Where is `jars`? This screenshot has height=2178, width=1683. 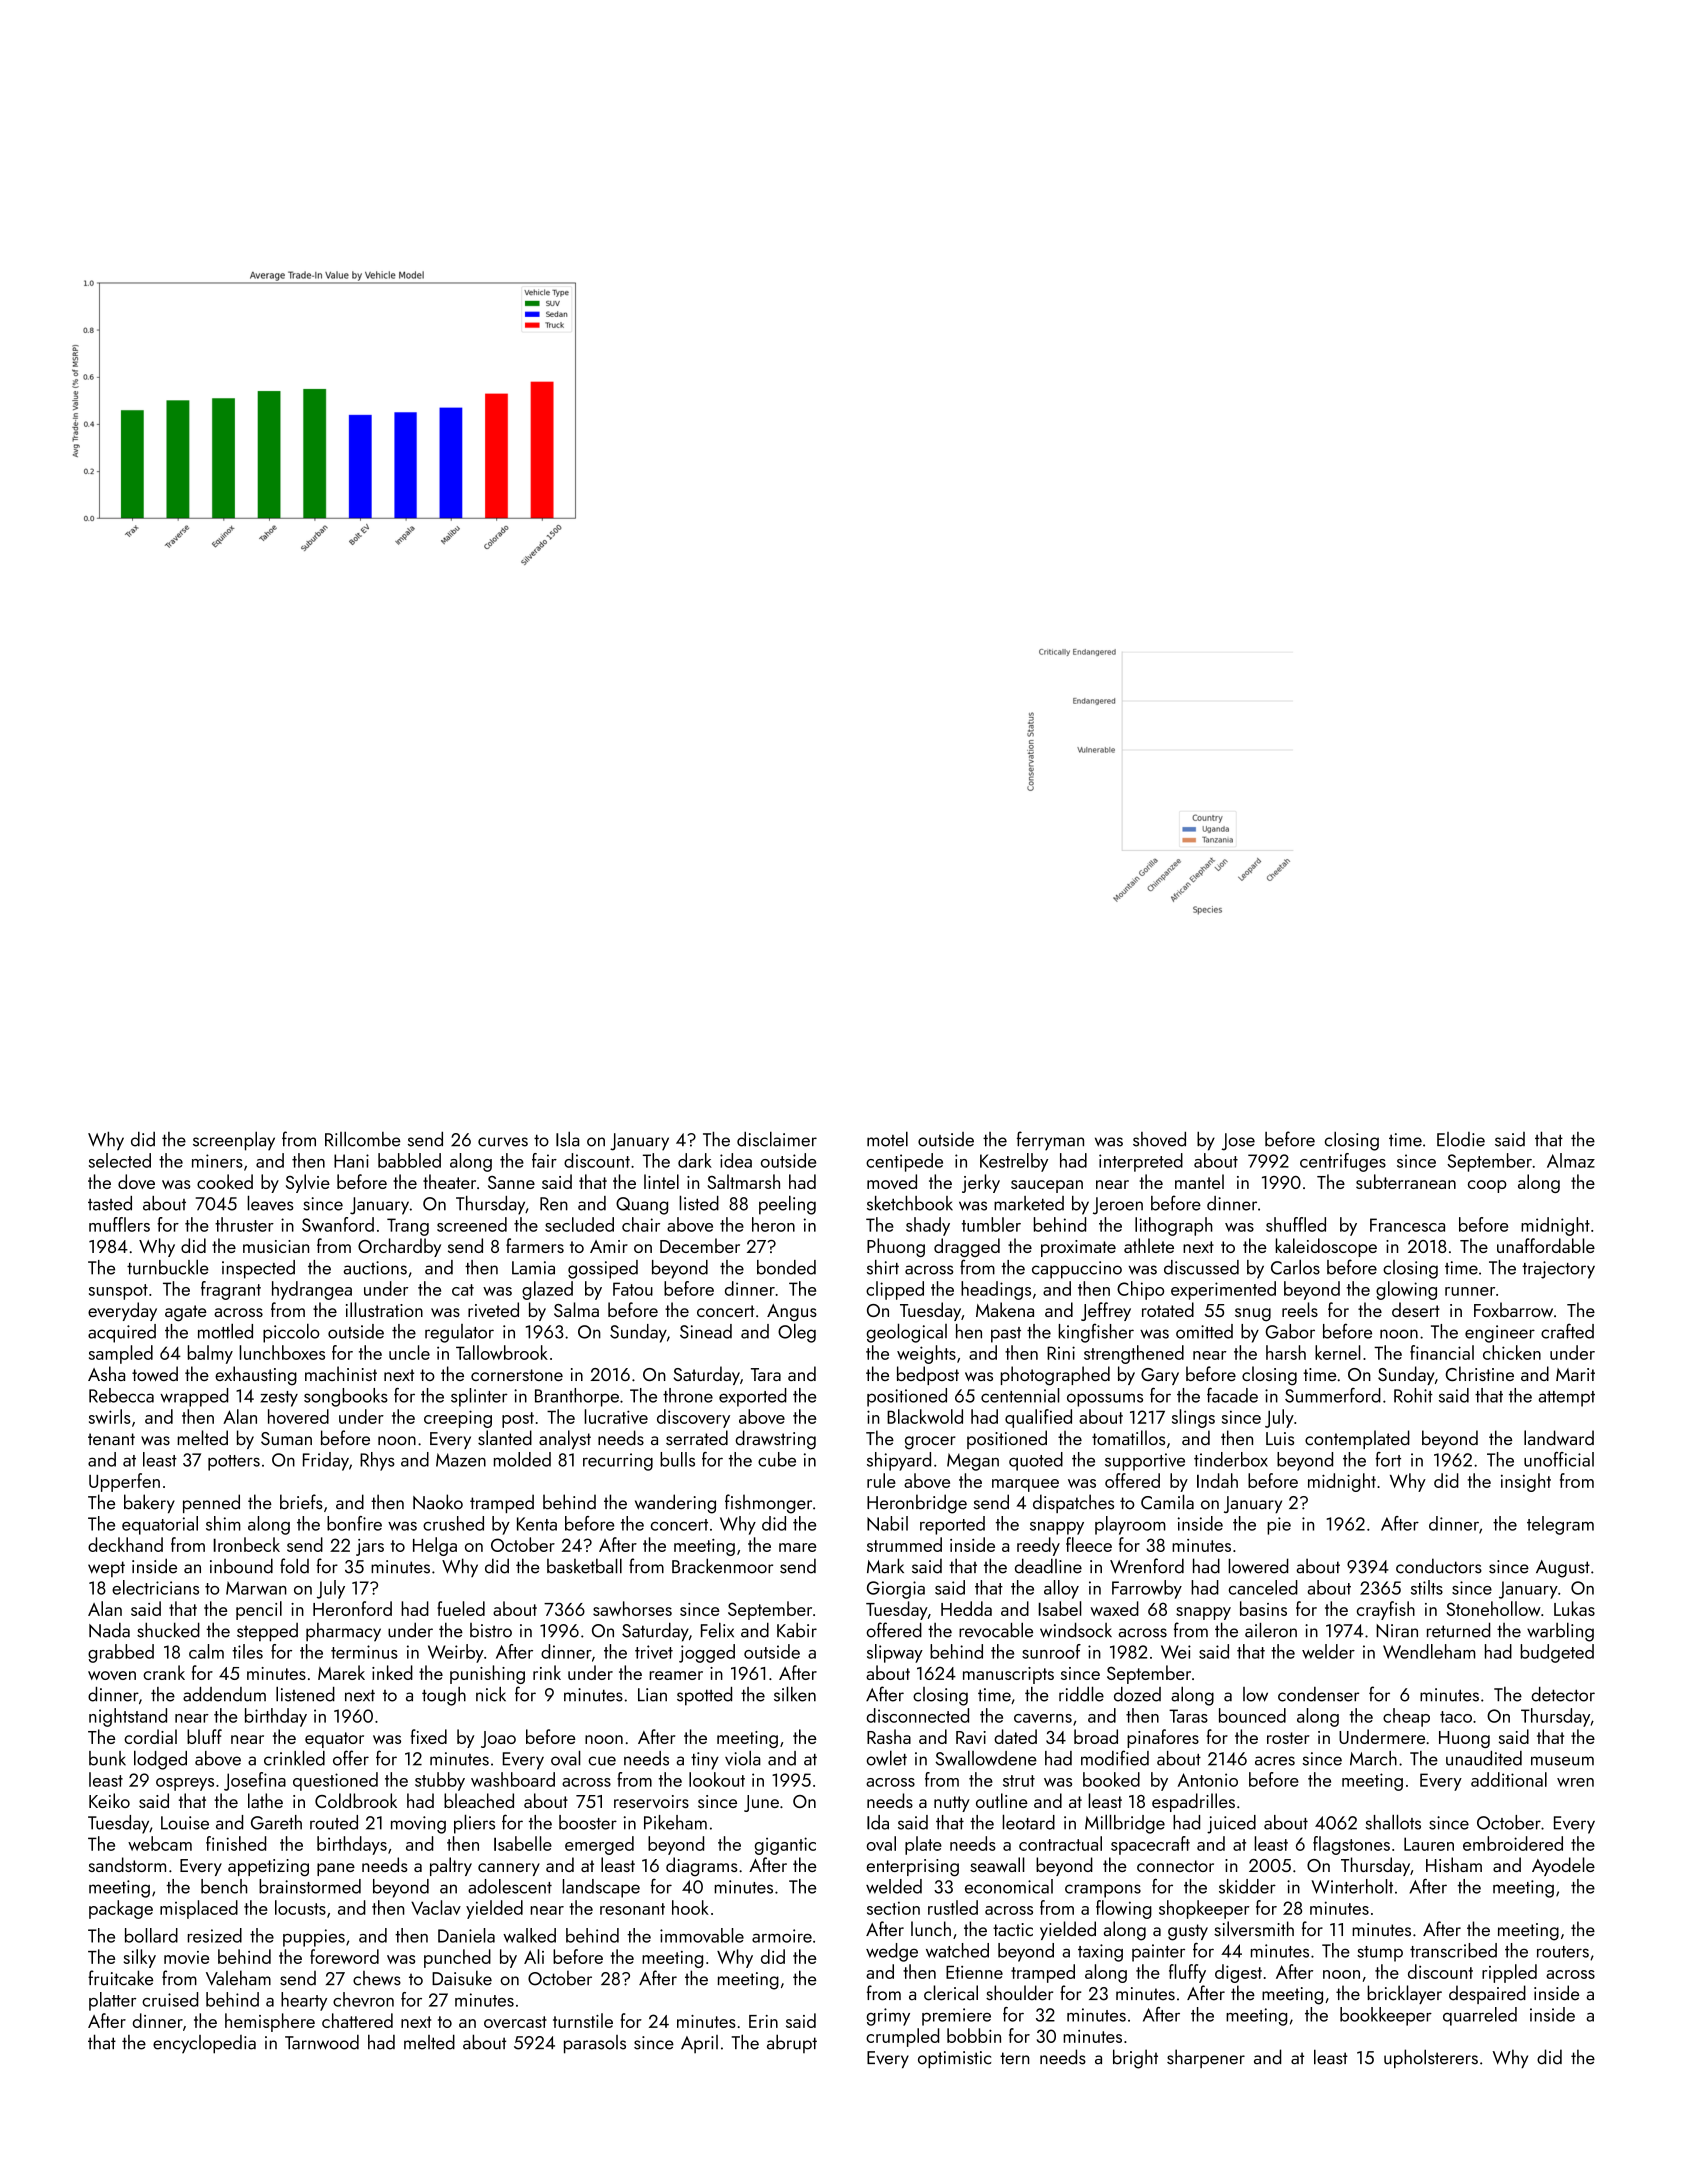 jars is located at coordinates (370, 1547).
